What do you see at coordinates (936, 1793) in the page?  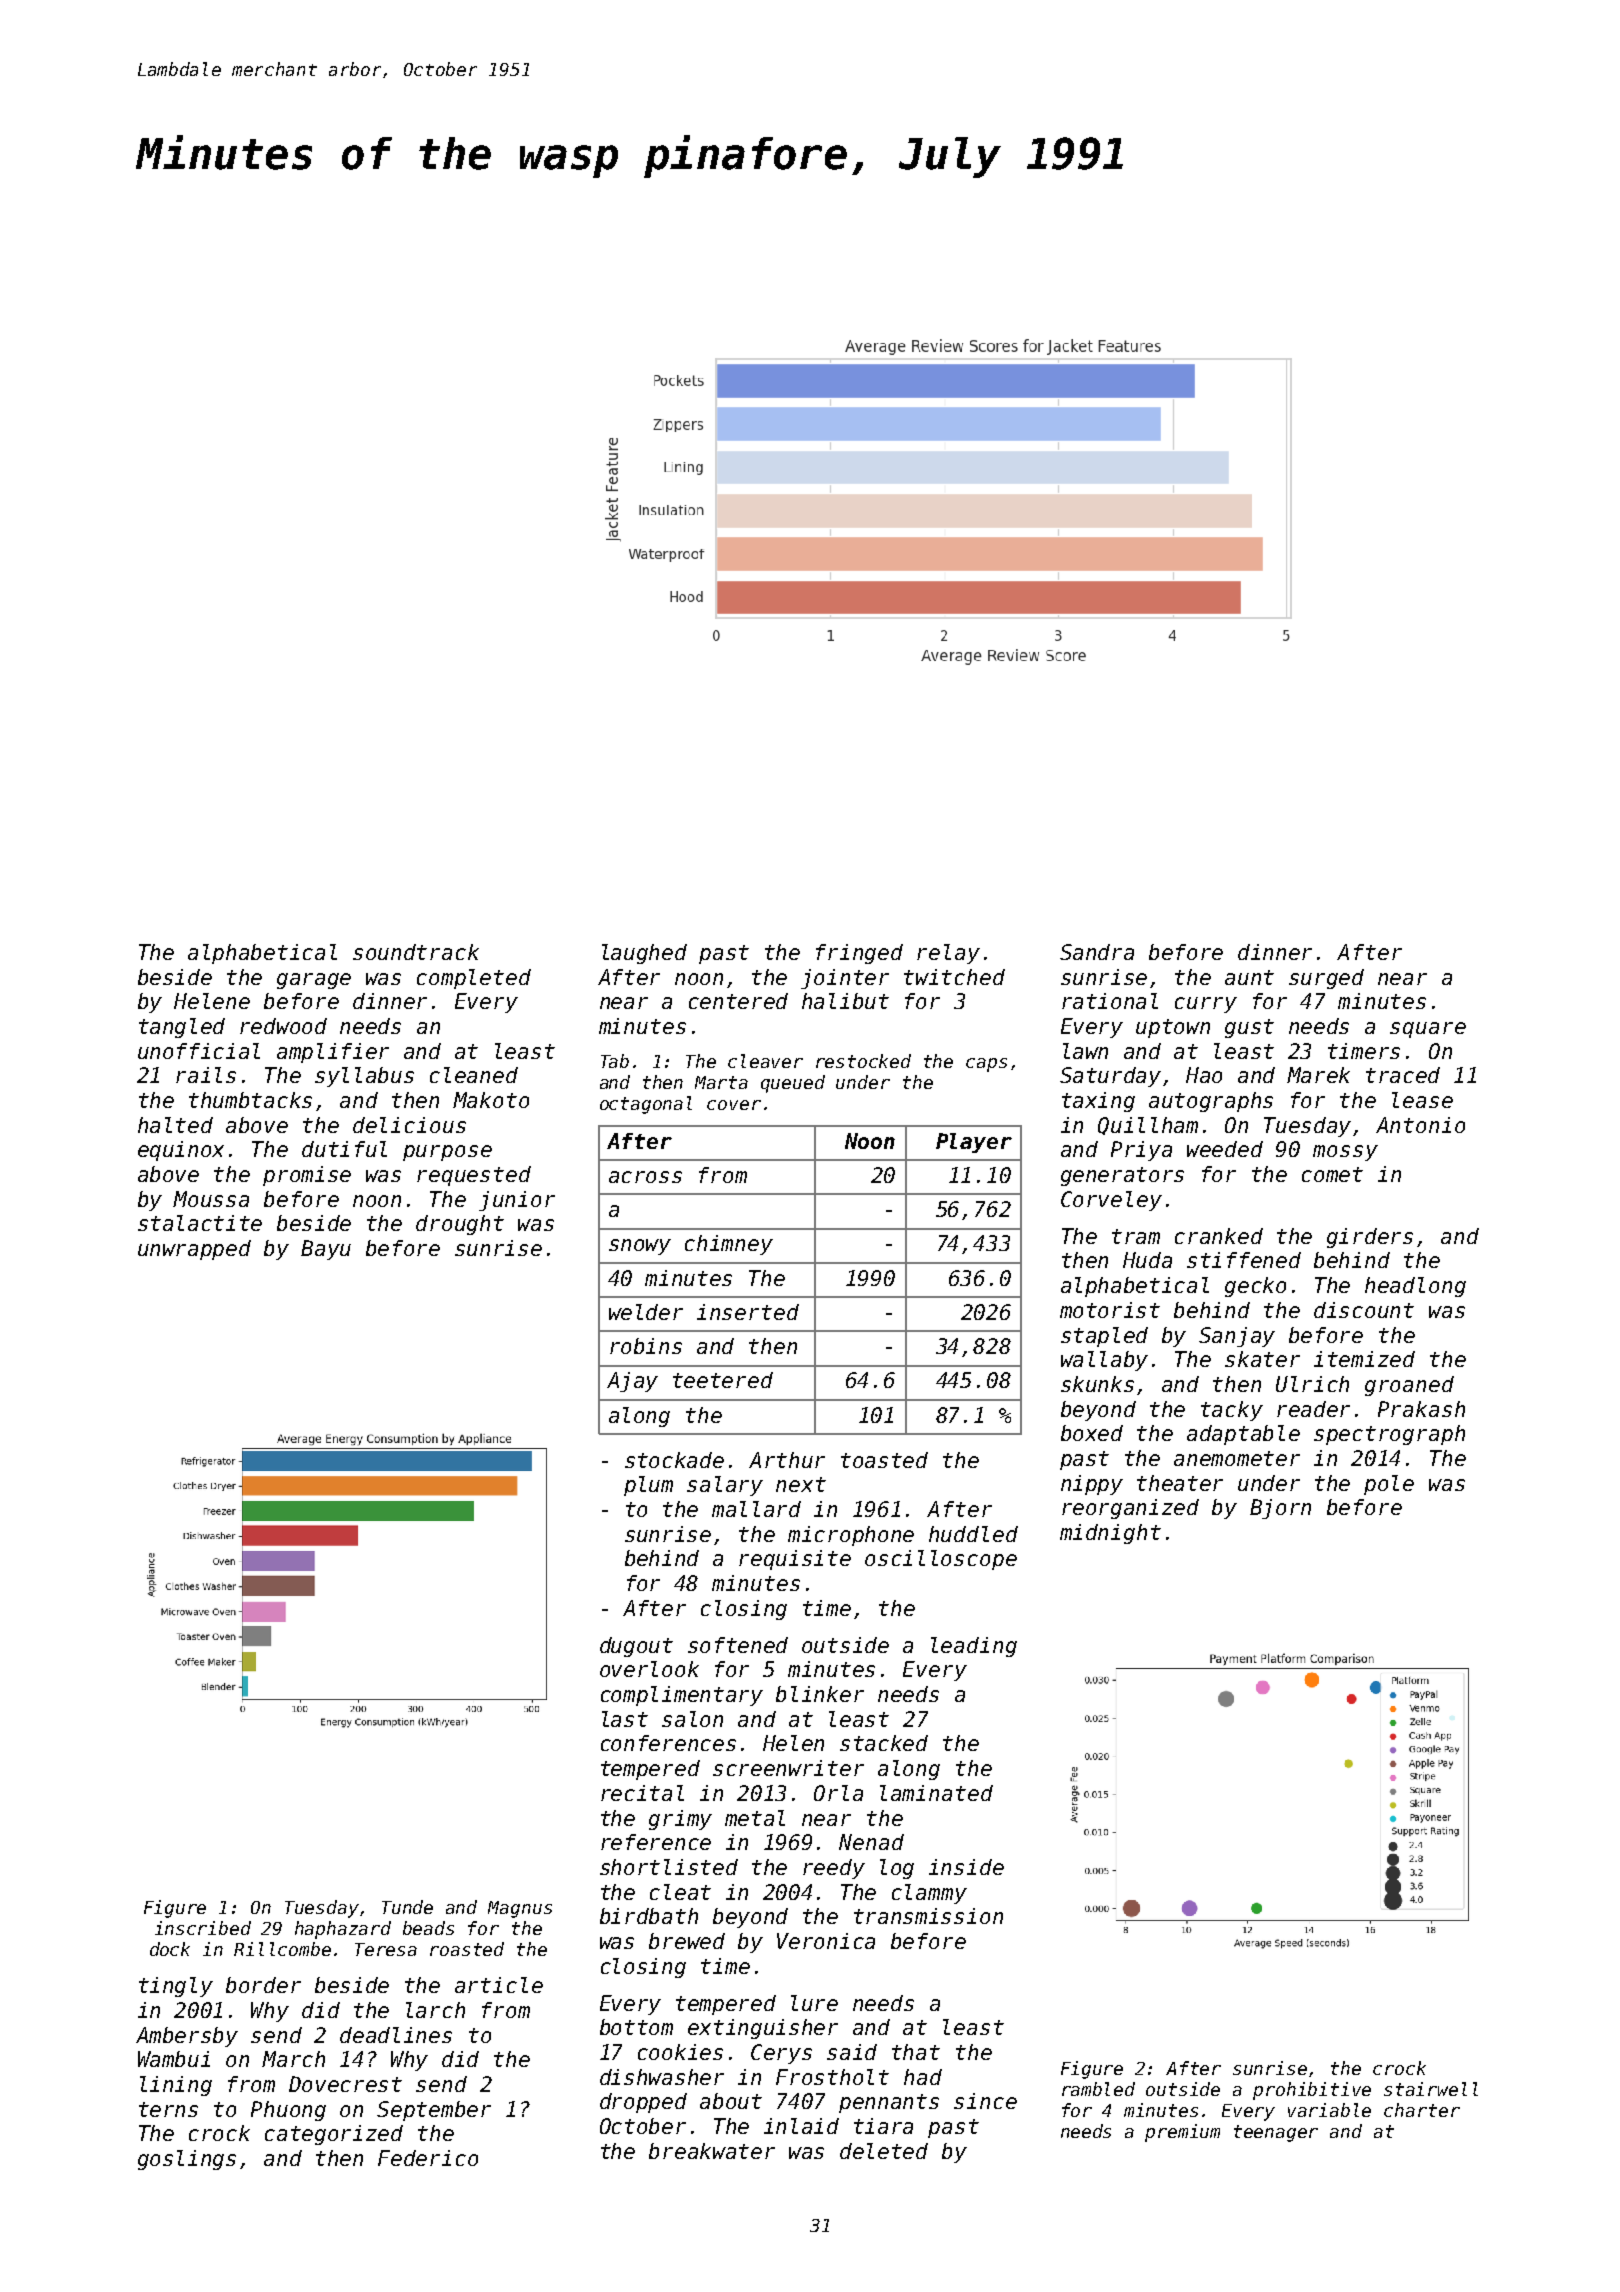 I see `laminated` at bounding box center [936, 1793].
